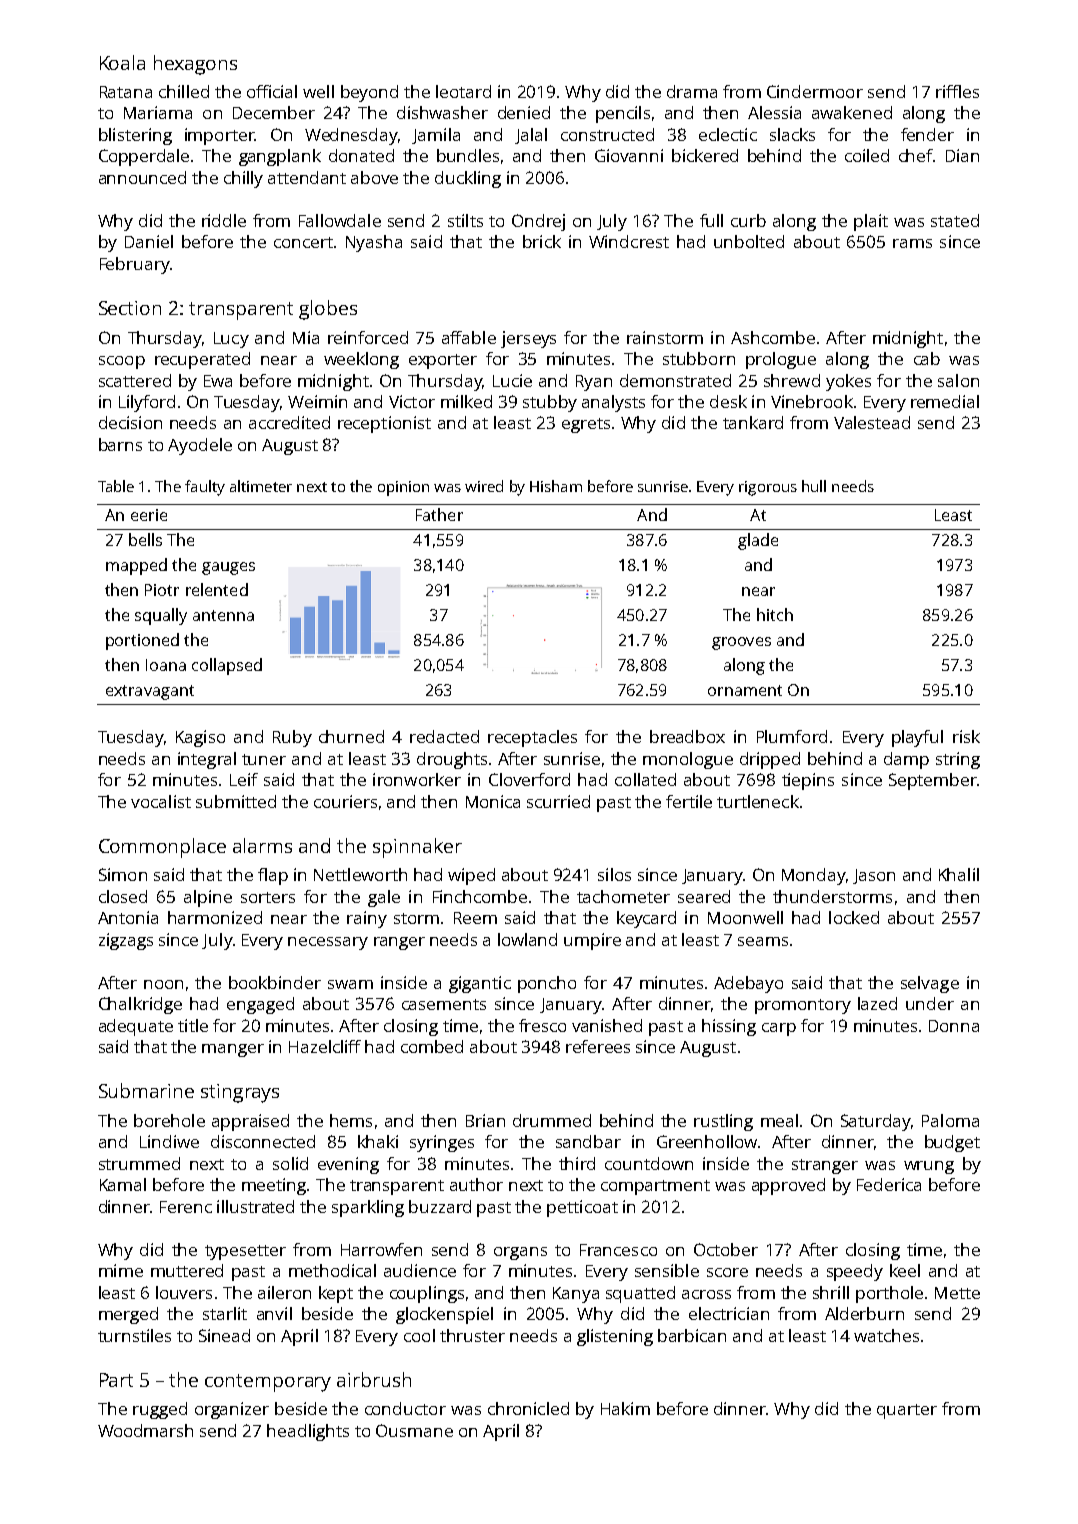  What do you see at coordinates (150, 692) in the screenshot?
I see `extravagant` at bounding box center [150, 692].
